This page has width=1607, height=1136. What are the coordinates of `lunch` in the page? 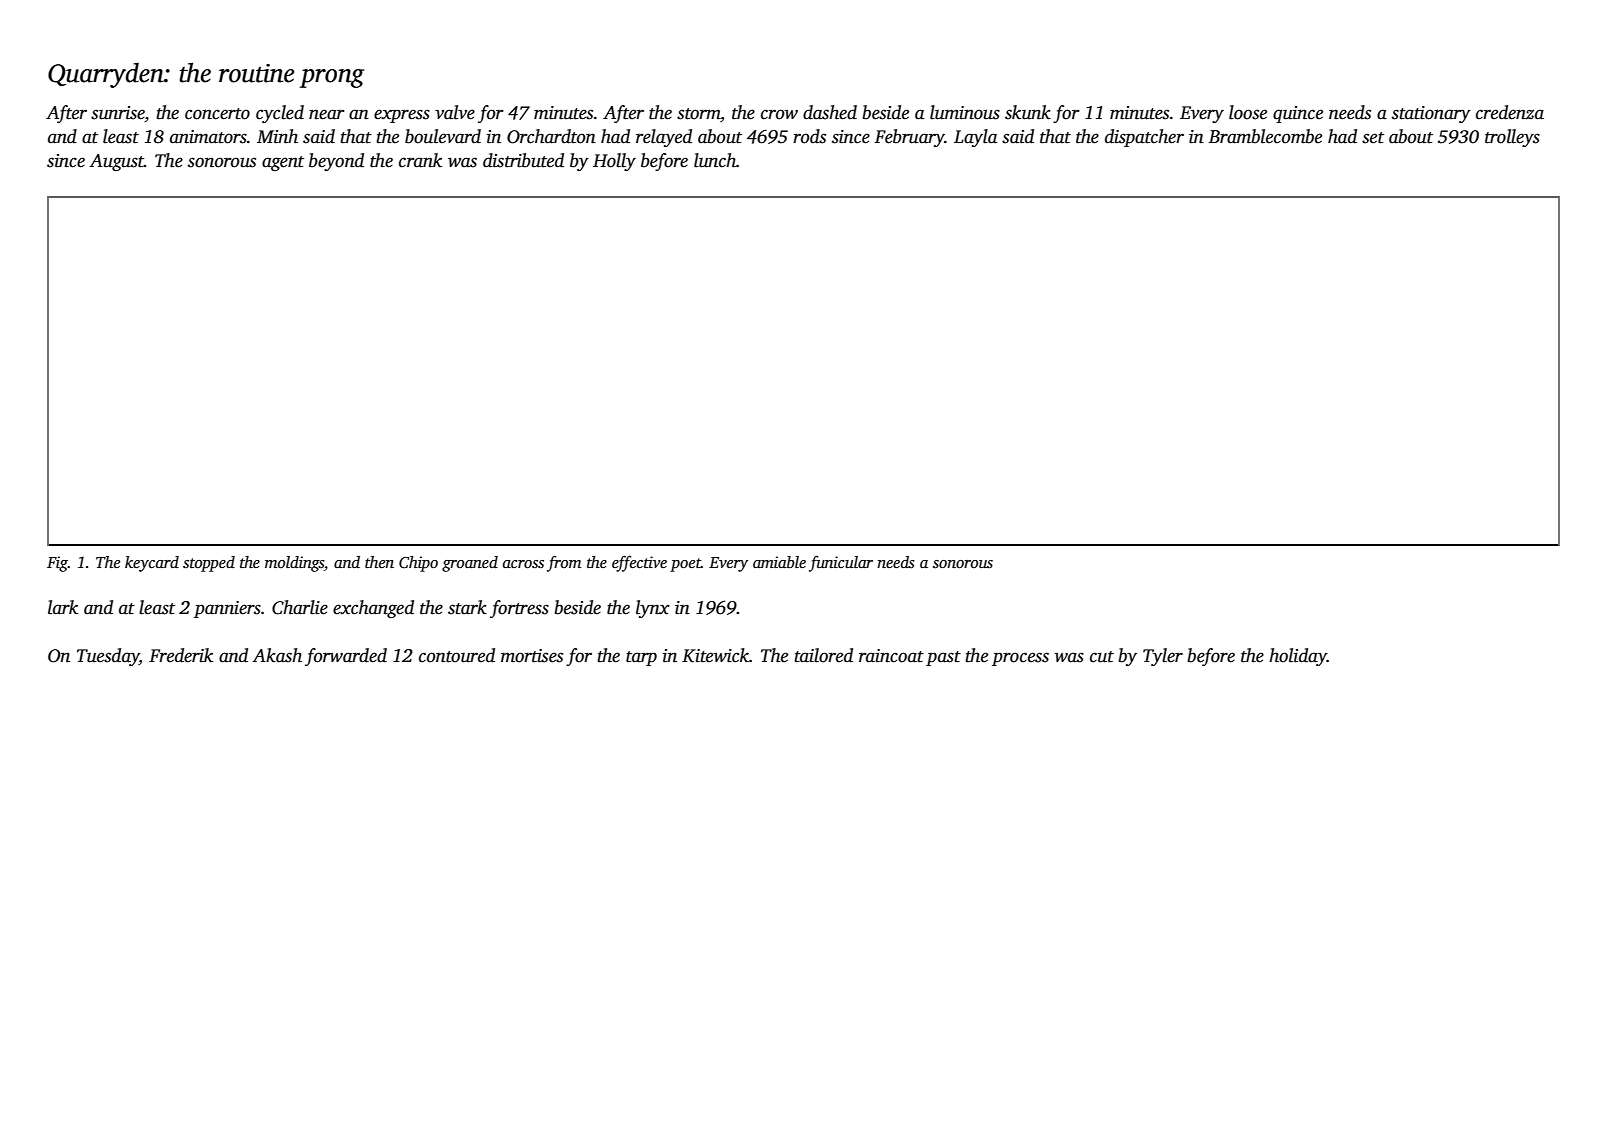 It's located at (715, 160).
